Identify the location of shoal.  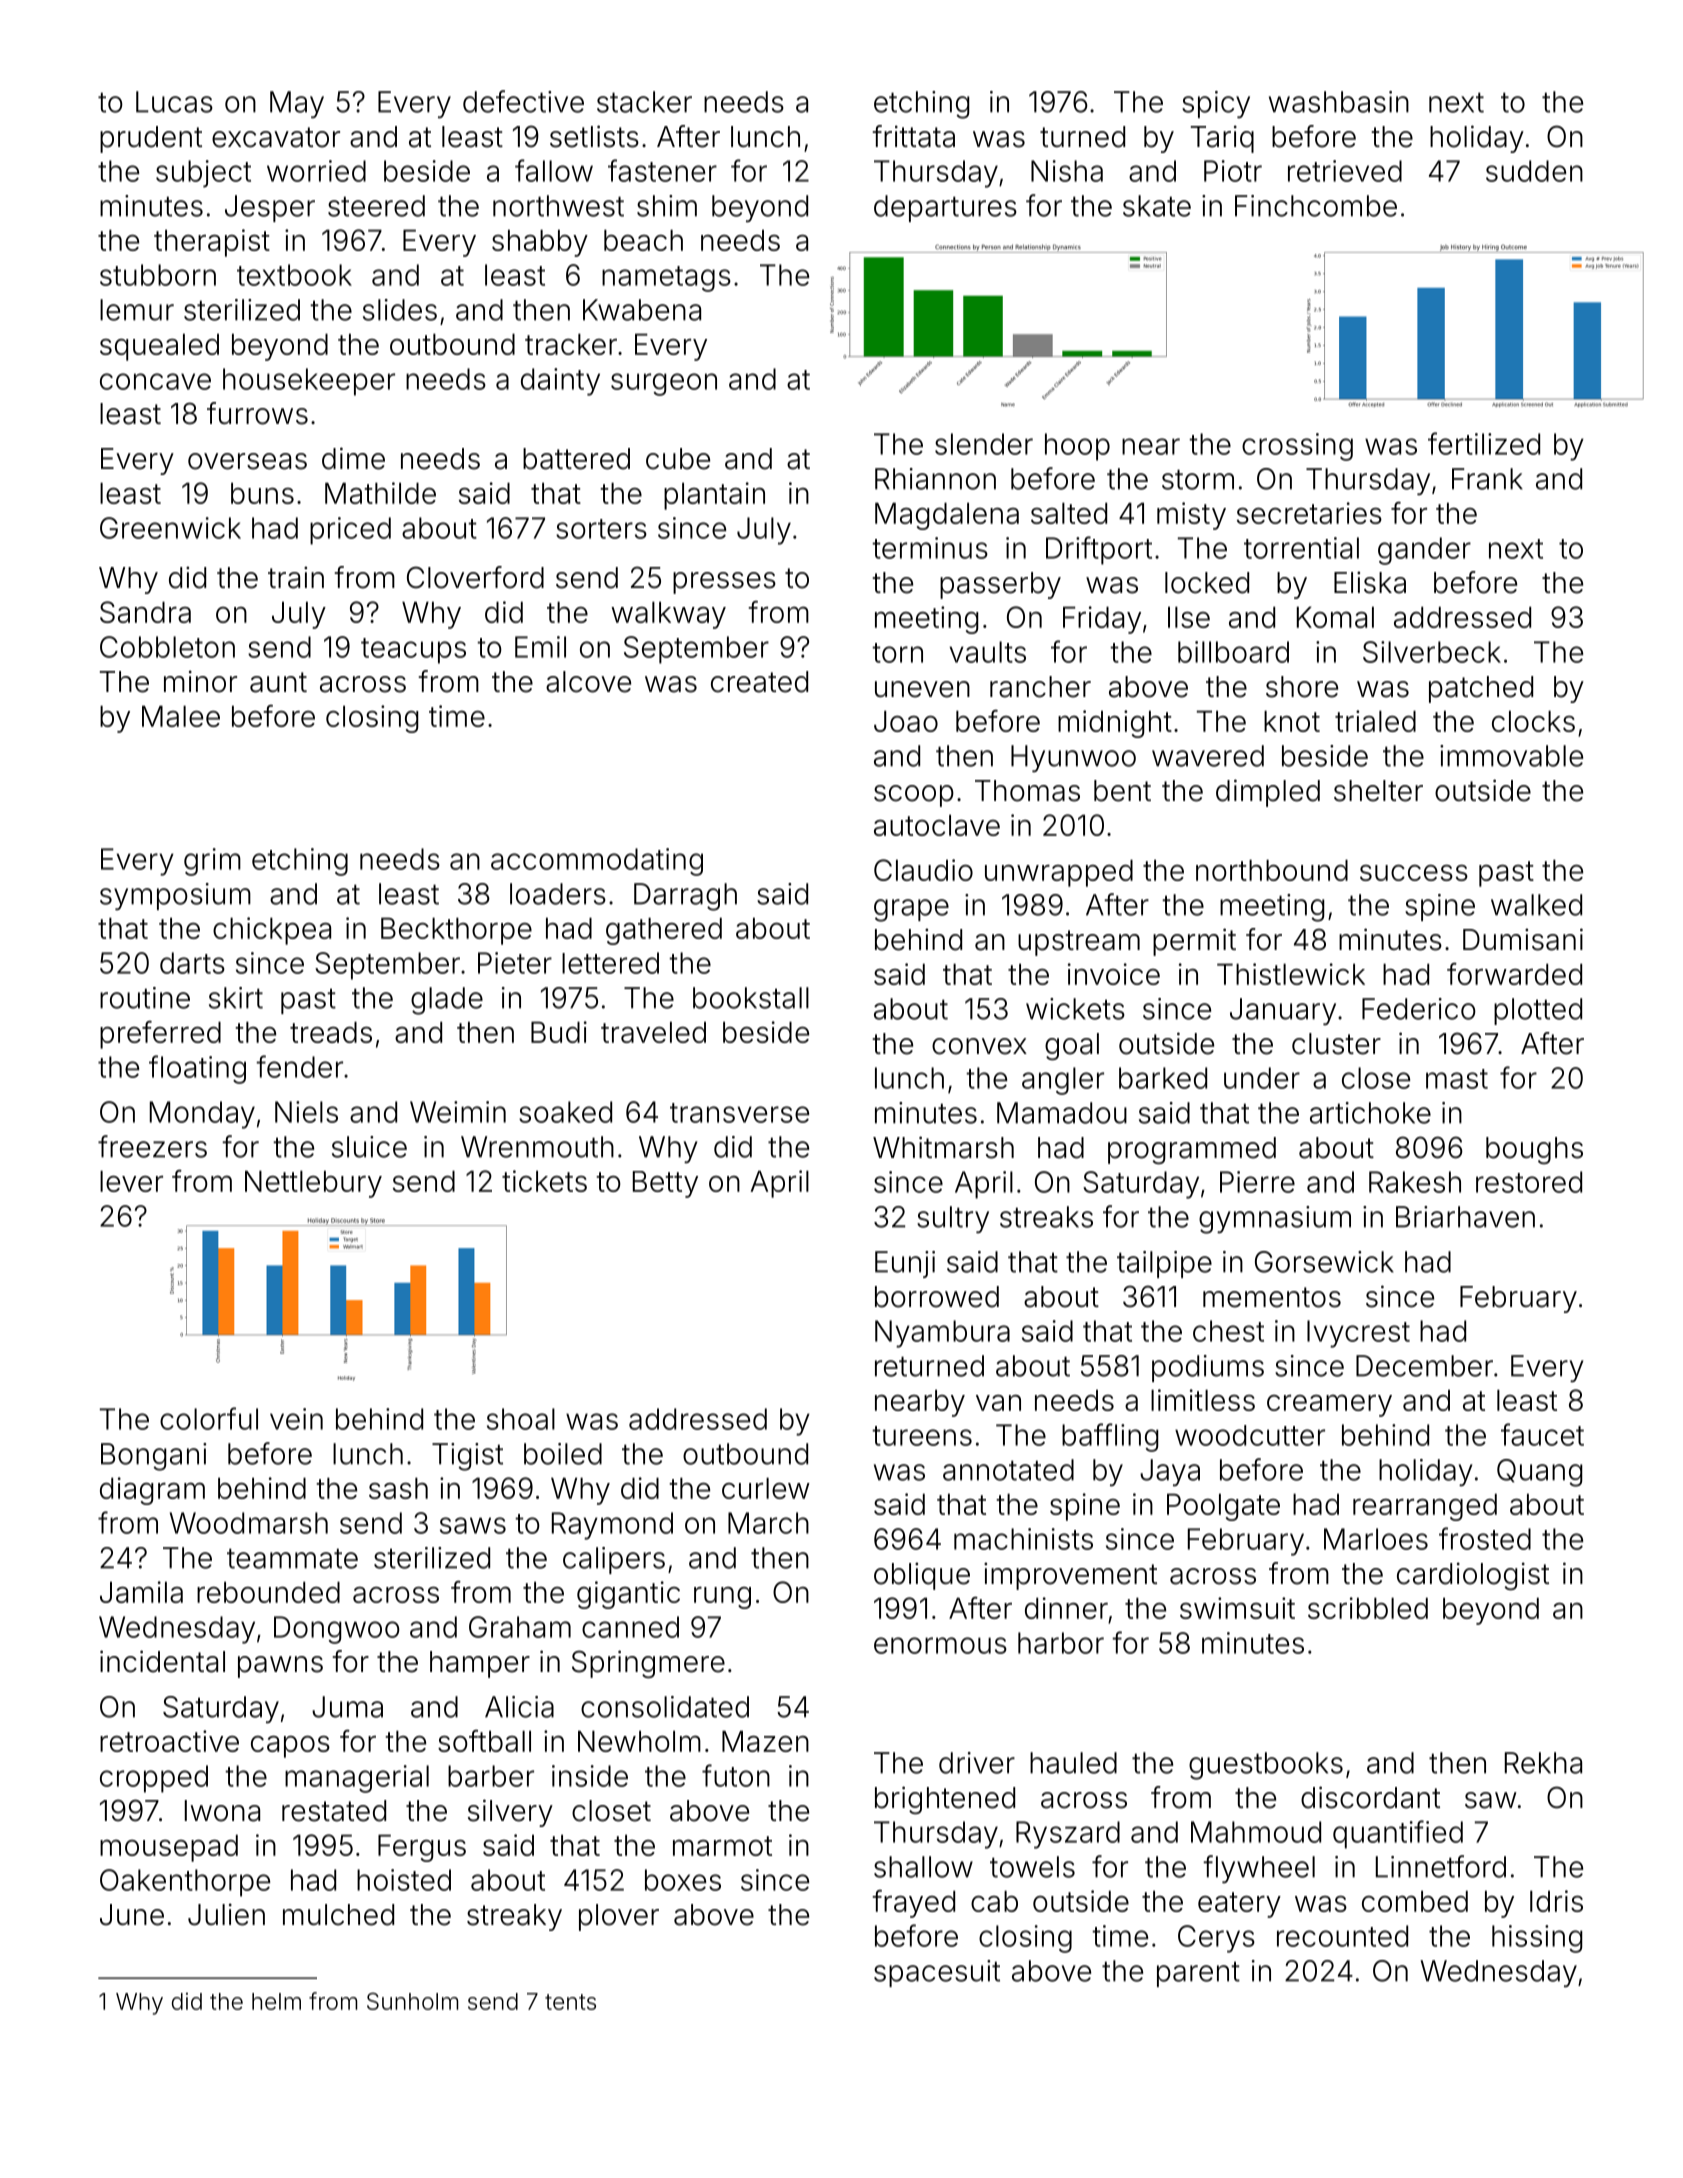
(521, 1419).
